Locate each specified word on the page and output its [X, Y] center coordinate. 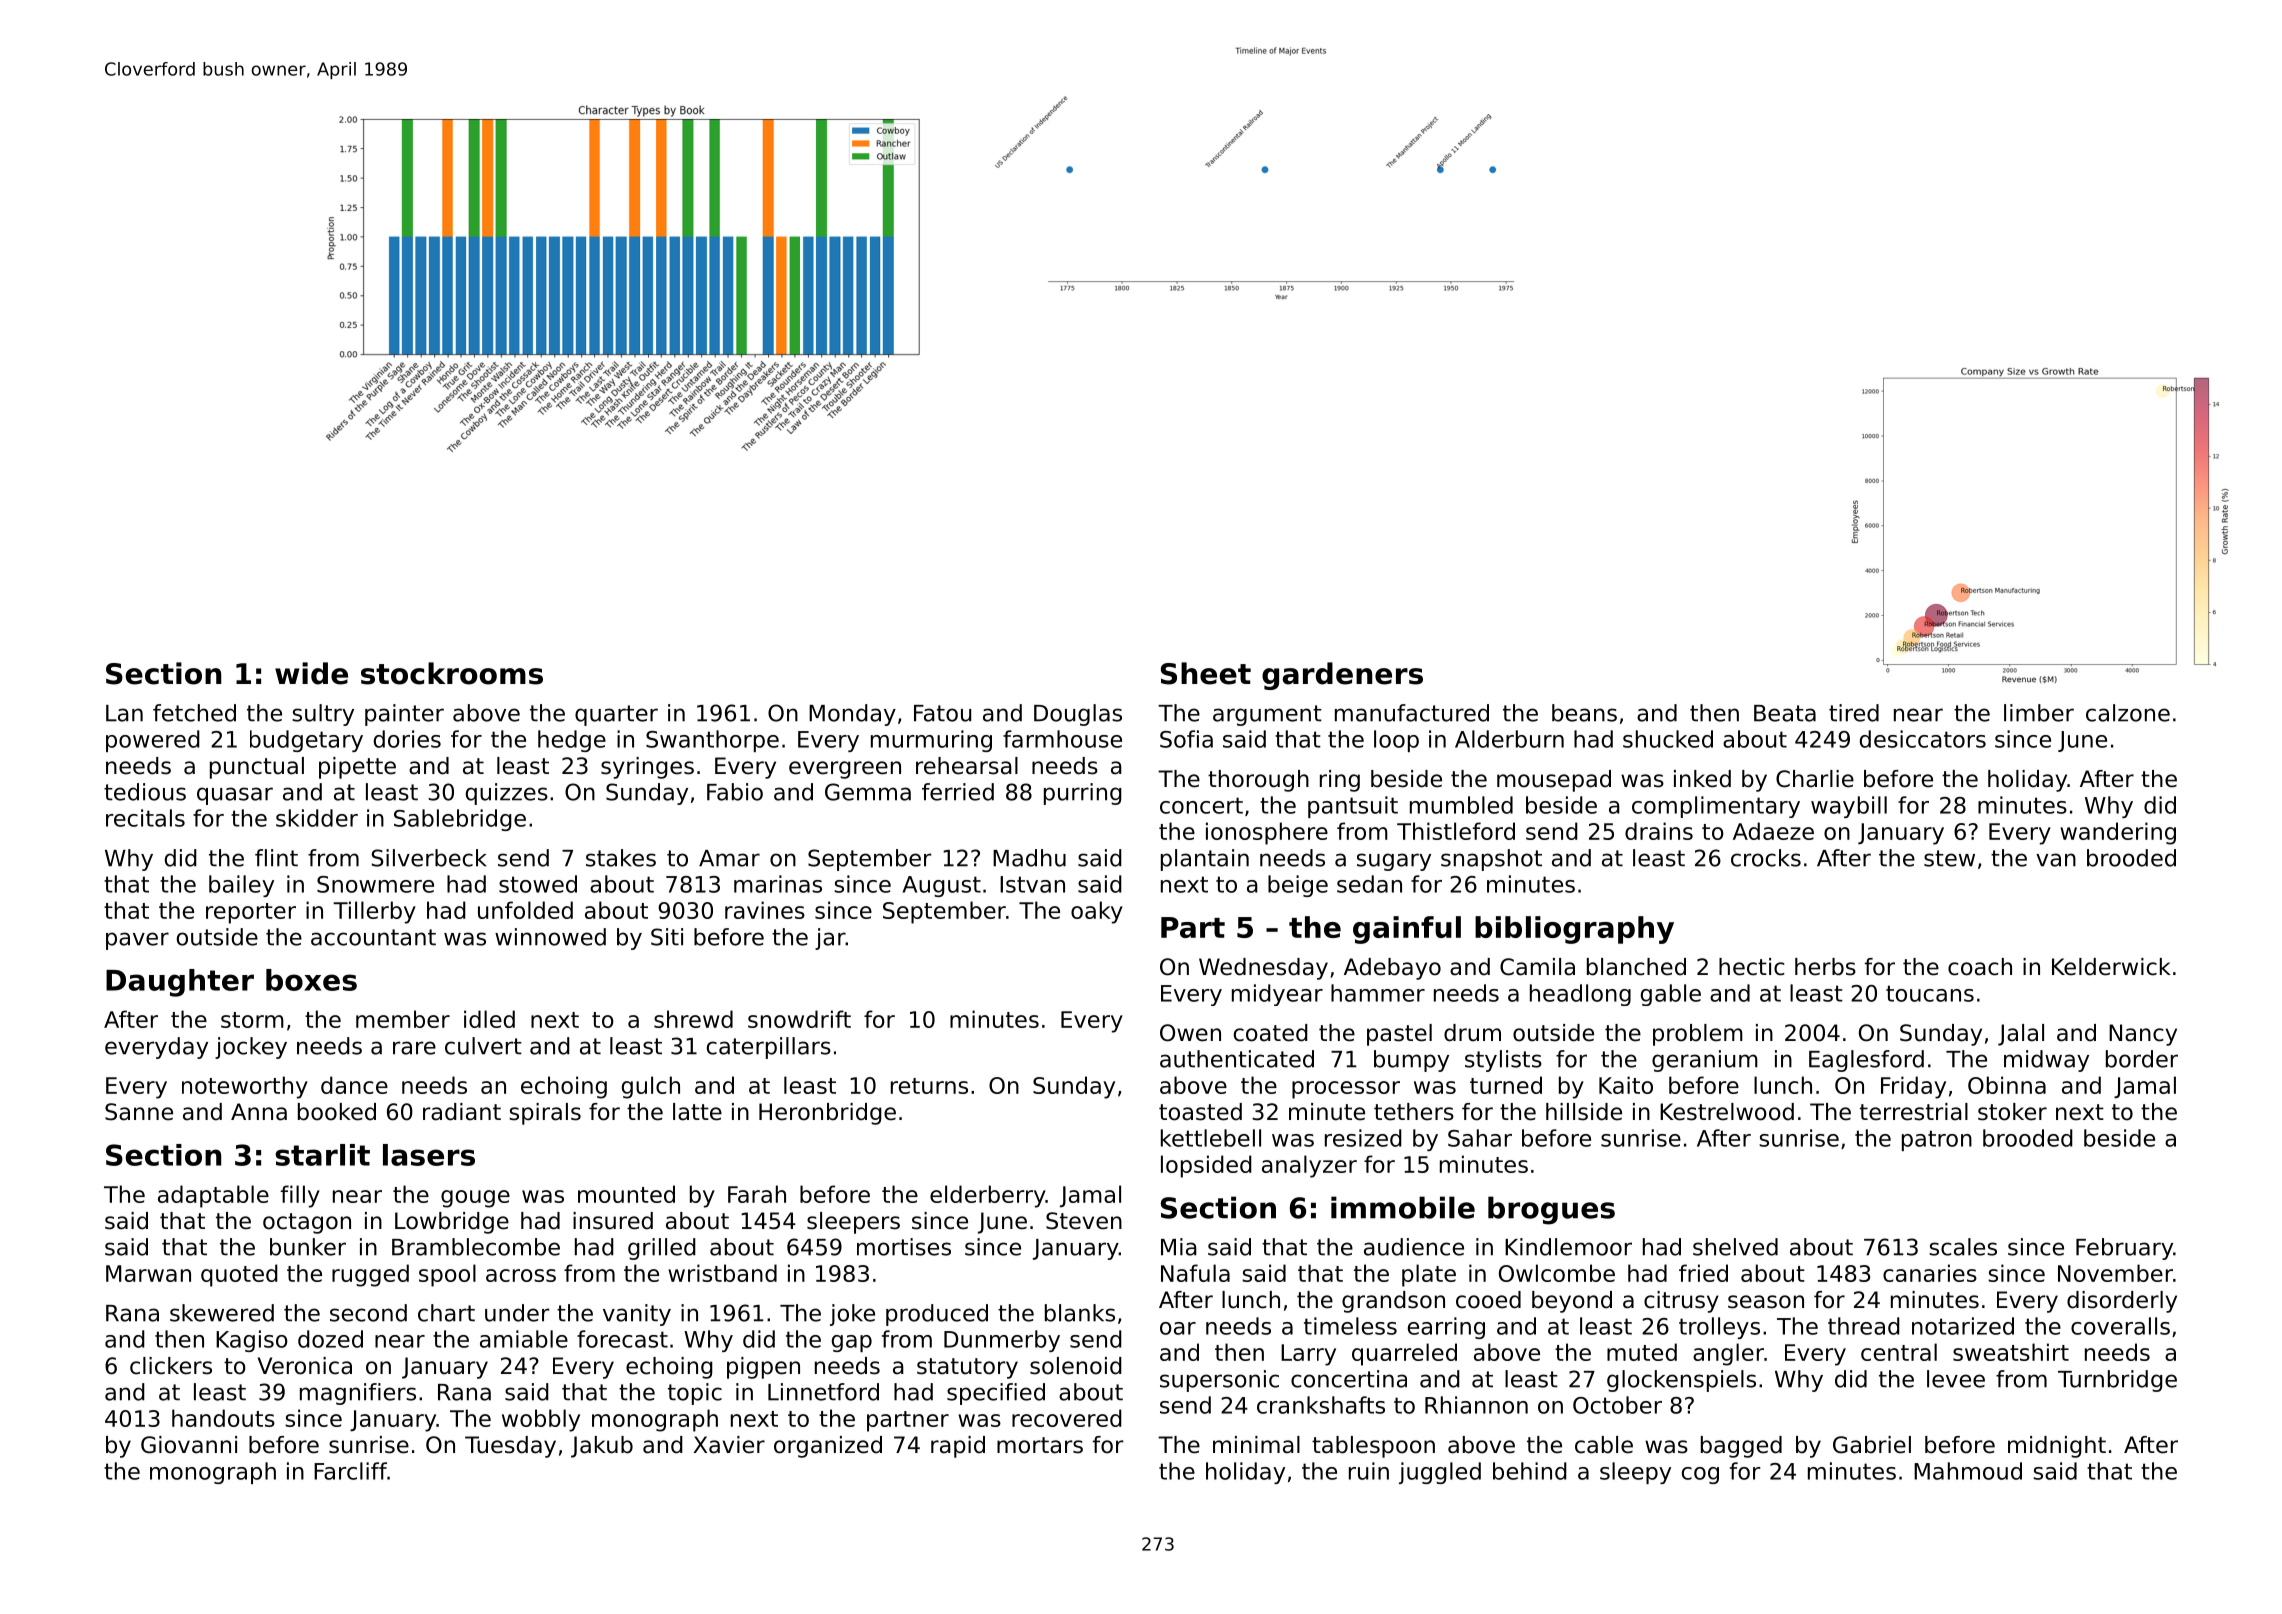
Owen [1190, 1033]
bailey [241, 886]
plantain [1205, 860]
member [403, 1019]
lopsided [1206, 1166]
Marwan [148, 1273]
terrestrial [1914, 1112]
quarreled [1404, 1354]
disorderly [2122, 1302]
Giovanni [189, 1445]
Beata [1785, 713]
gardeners [1342, 676]
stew [1949, 858]
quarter [616, 715]
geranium [1705, 1061]
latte [697, 1112]
